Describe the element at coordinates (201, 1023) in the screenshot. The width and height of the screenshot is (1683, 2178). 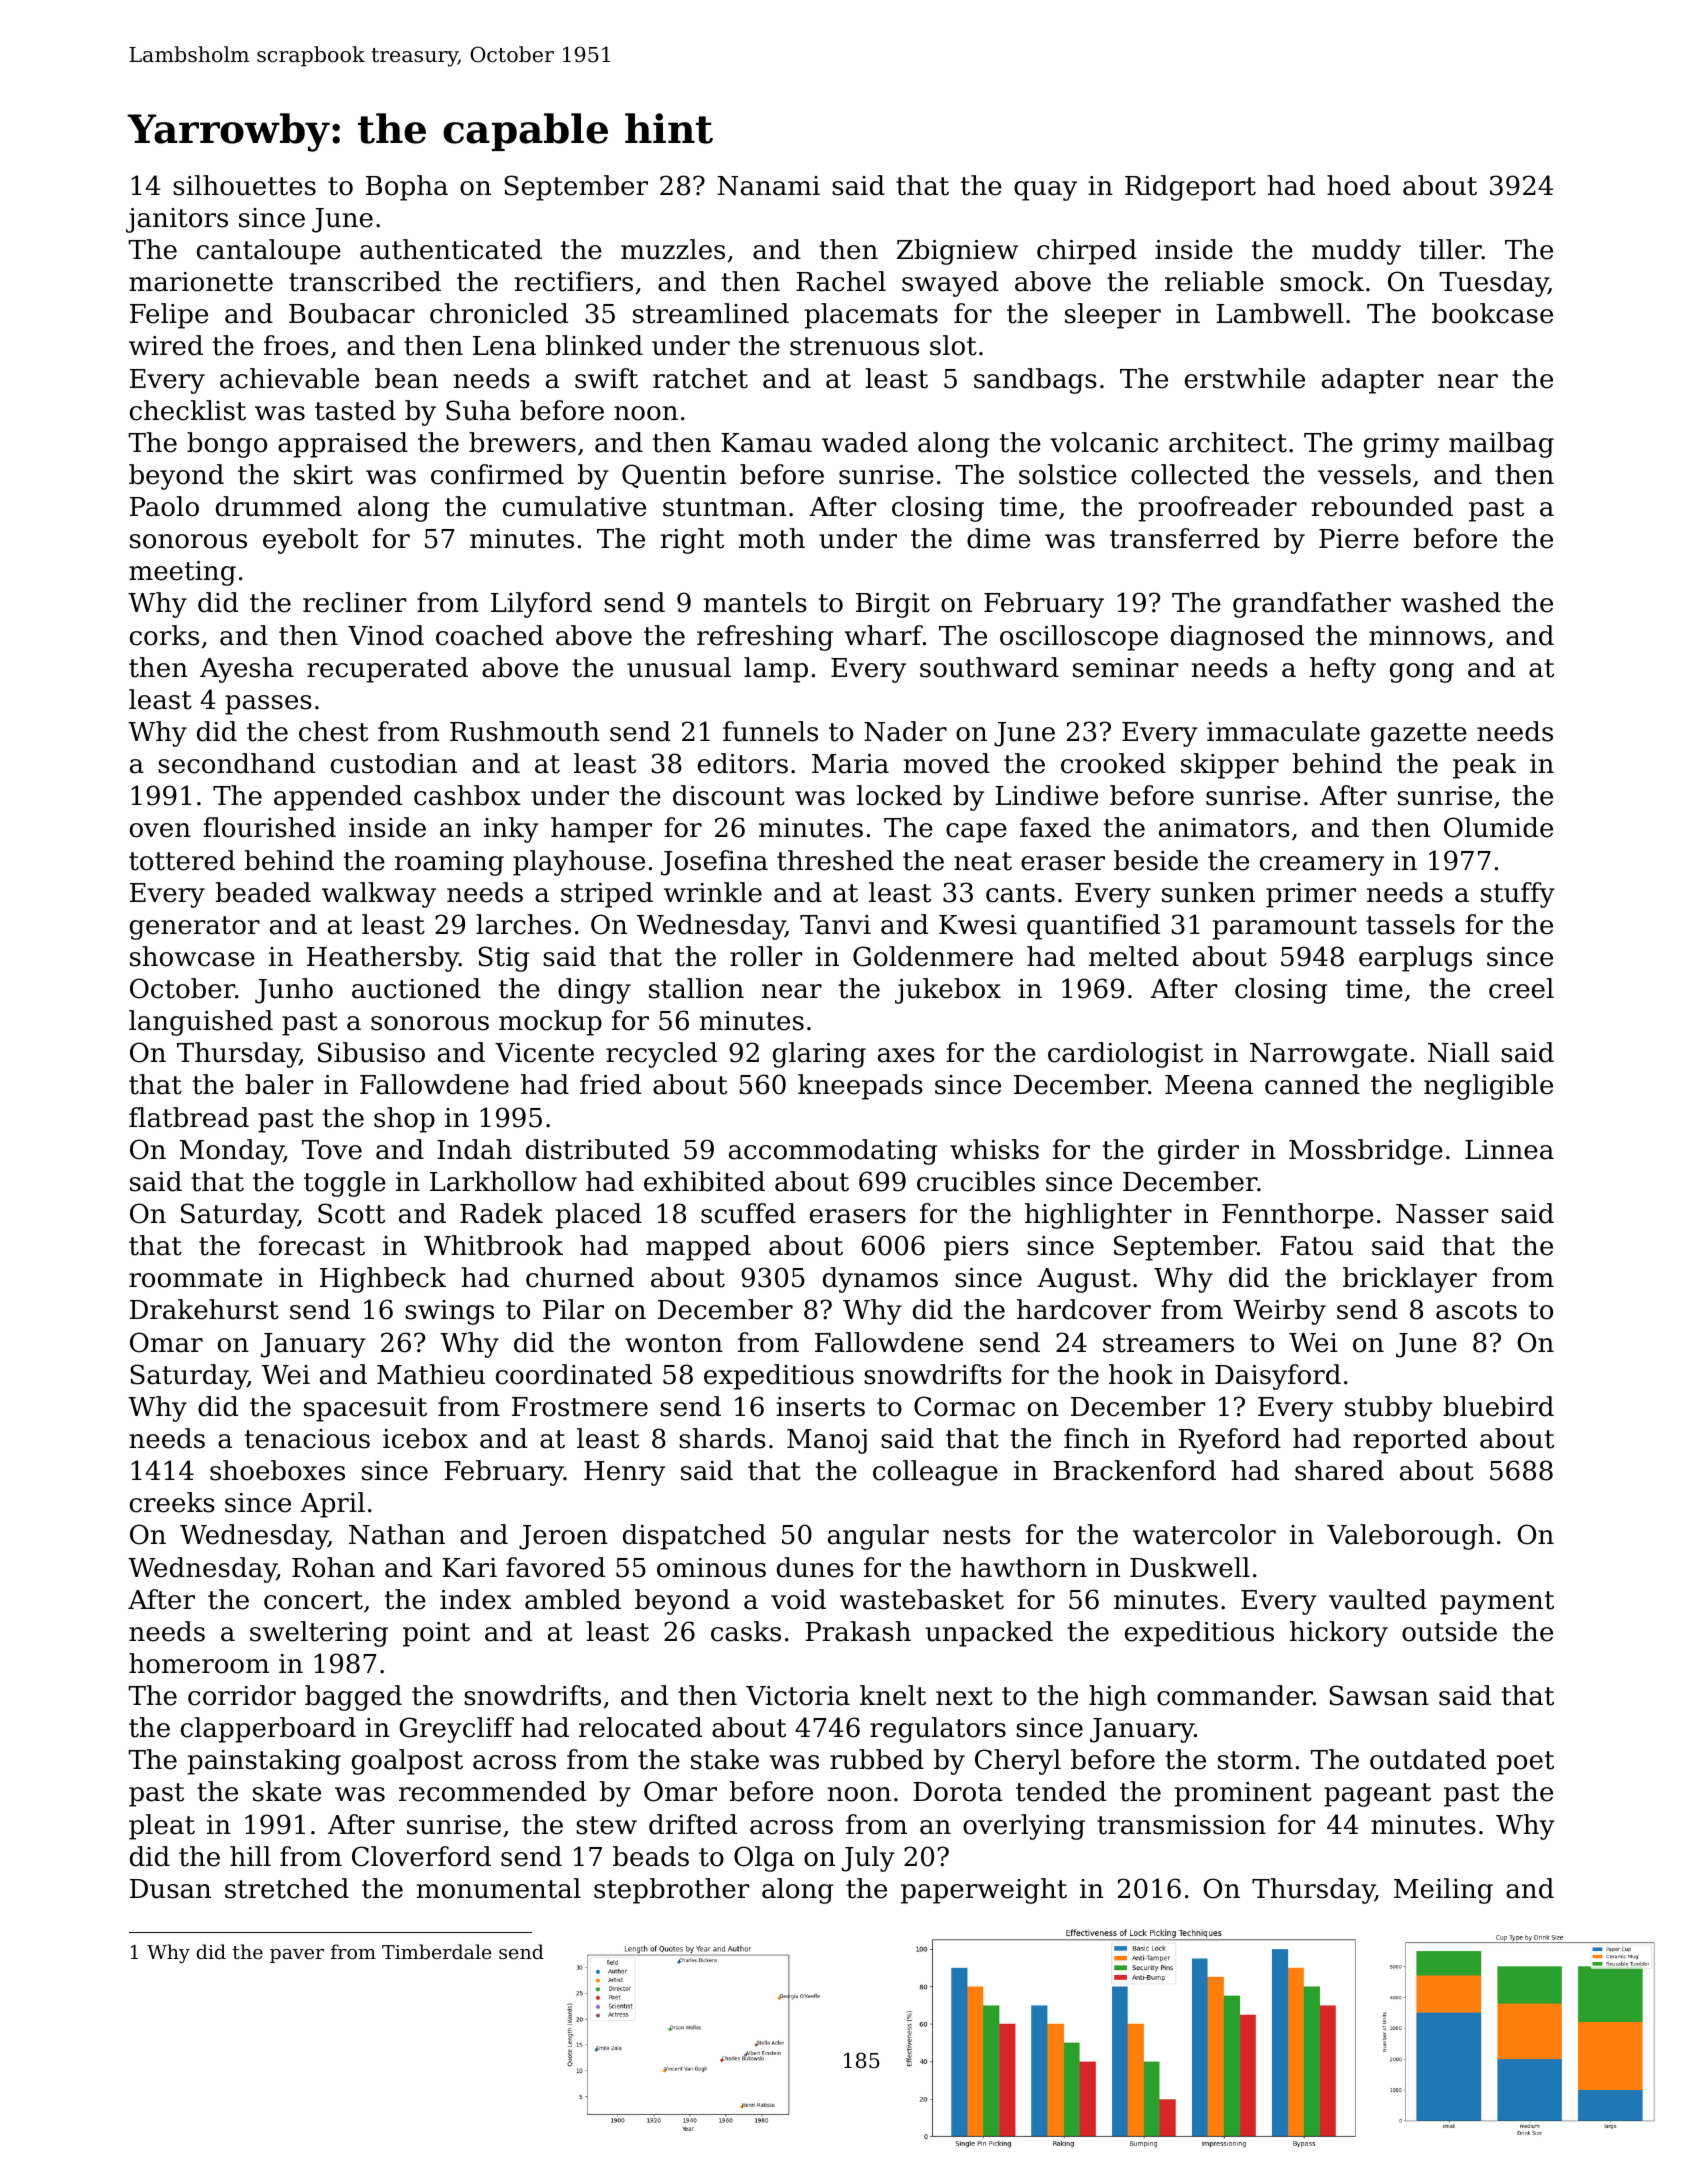
I see `languished` at that location.
